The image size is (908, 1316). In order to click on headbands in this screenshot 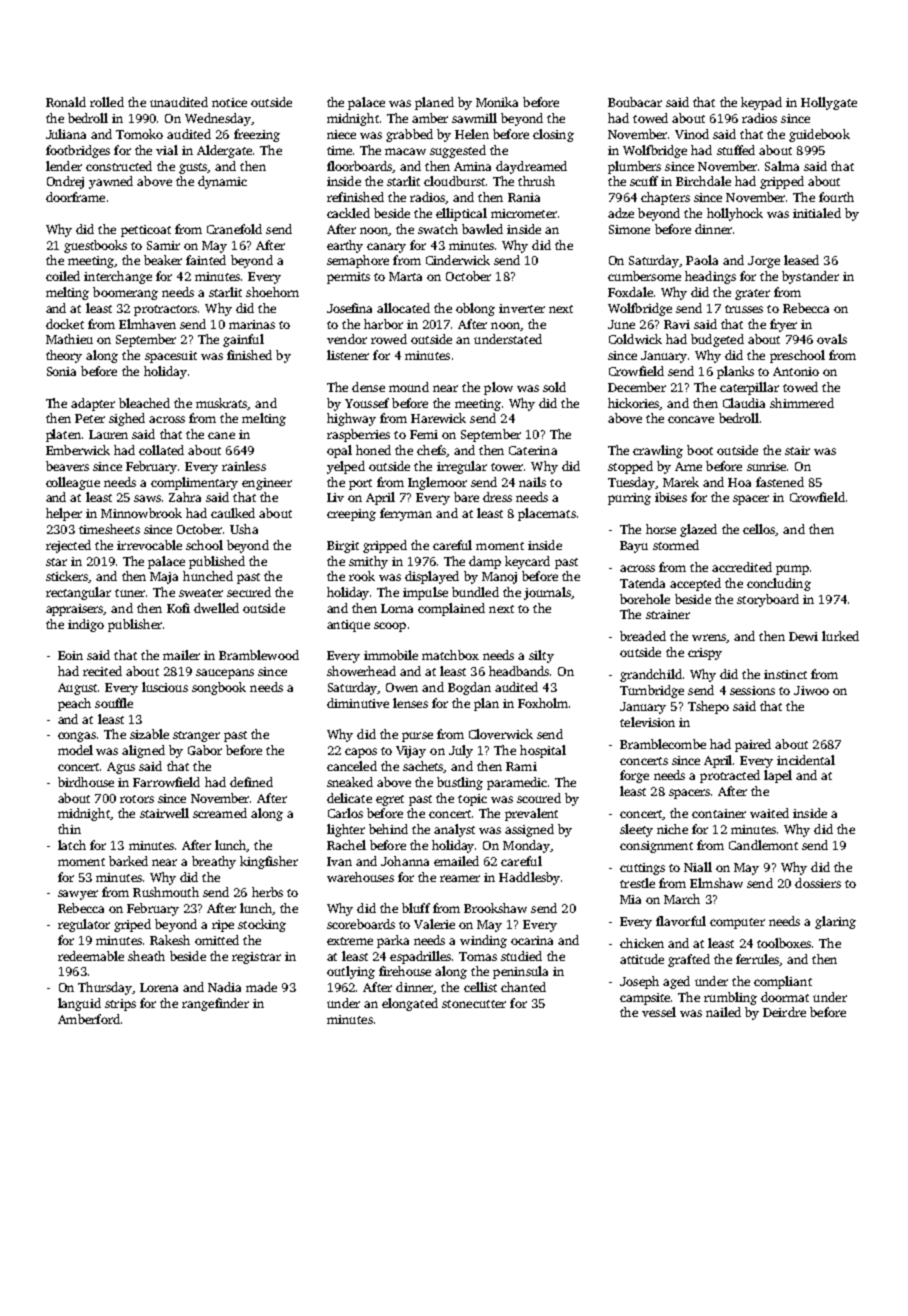, I will do `click(520, 671)`.
